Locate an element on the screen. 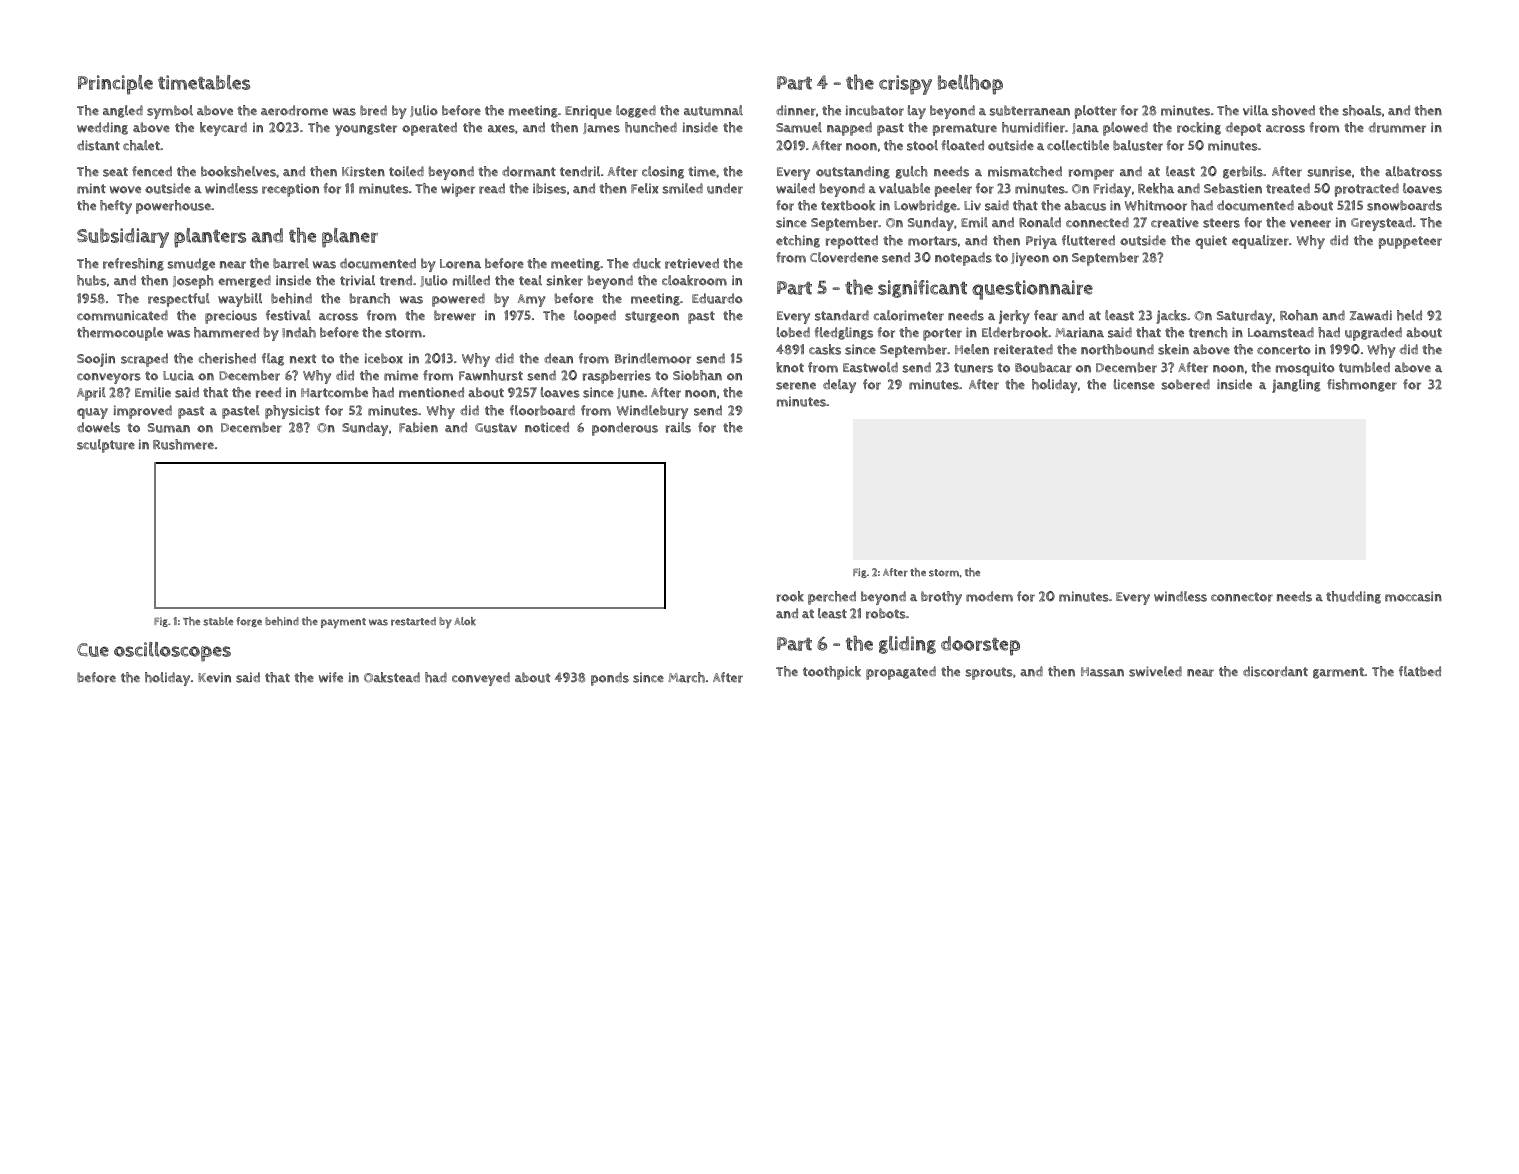 This screenshot has height=1174, width=1519. lobed is located at coordinates (793, 332).
